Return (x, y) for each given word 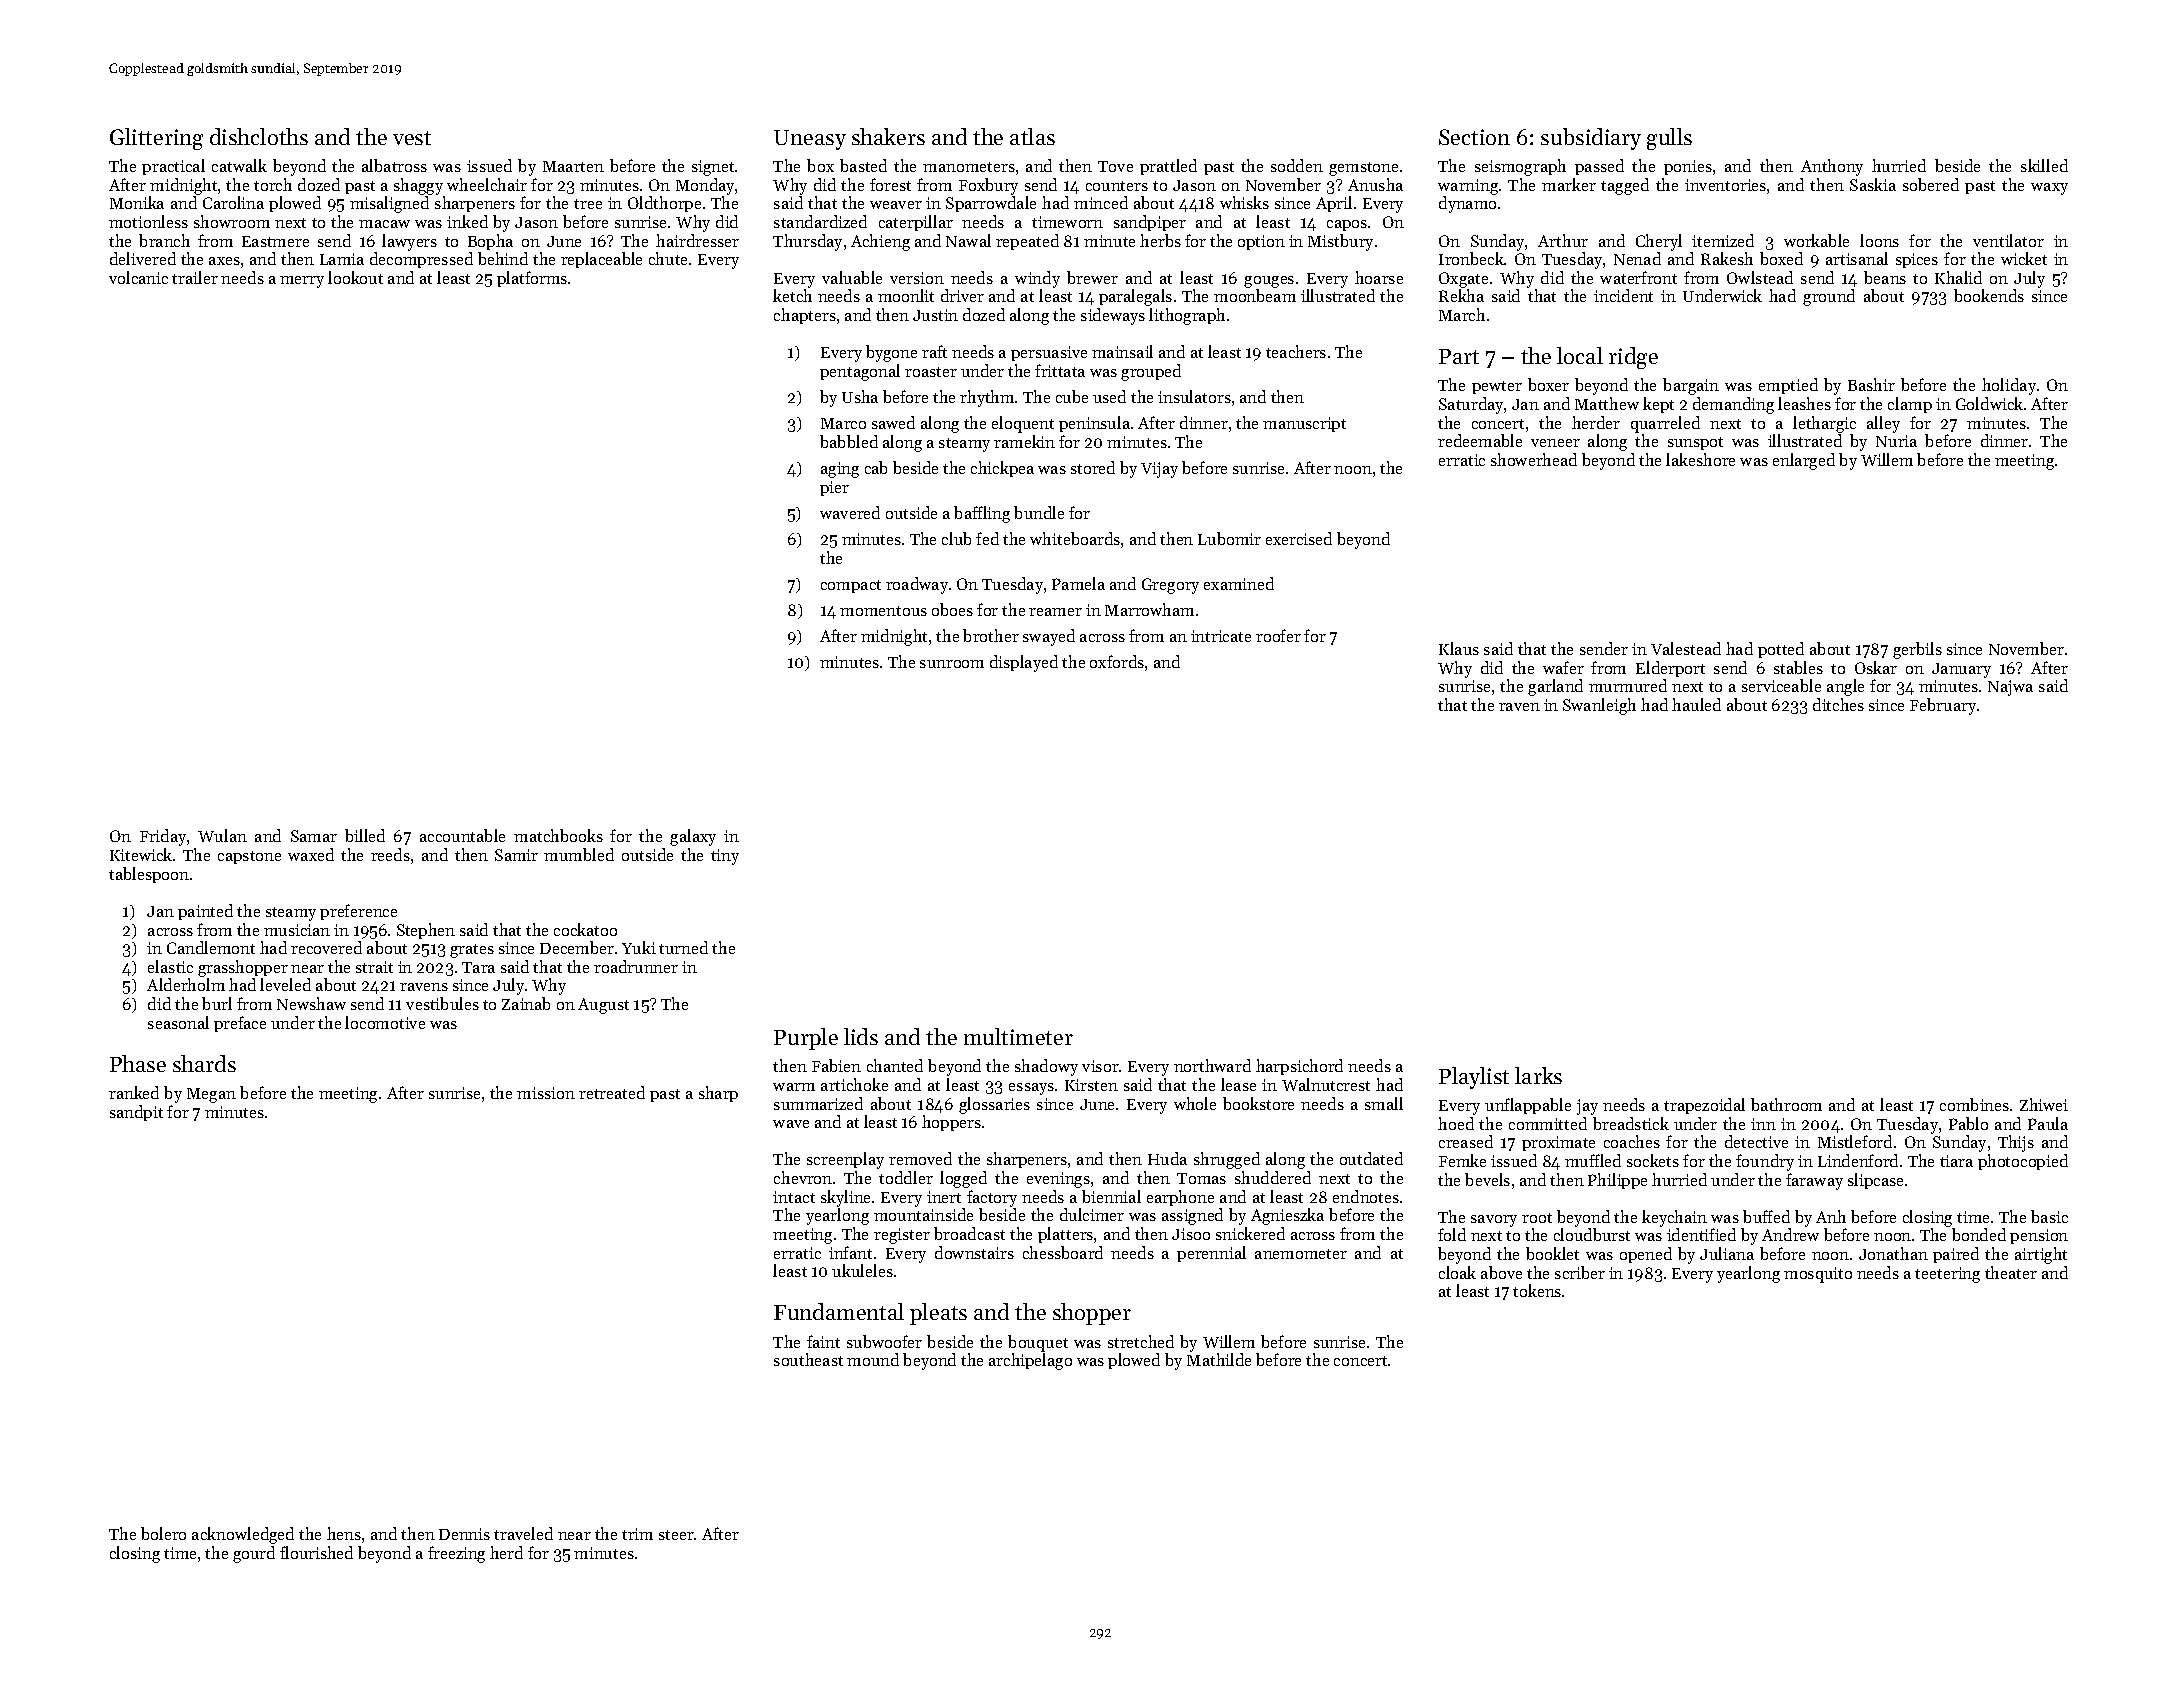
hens (344, 1533)
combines (1974, 1104)
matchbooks (558, 835)
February (1943, 706)
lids (861, 1036)
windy (1037, 279)
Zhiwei (2044, 1104)
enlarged (1804, 461)
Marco (843, 423)
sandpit (136, 1113)
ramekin (1024, 441)
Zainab (526, 1003)
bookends (1989, 295)
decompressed (421, 260)
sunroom (952, 664)
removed (920, 1158)
